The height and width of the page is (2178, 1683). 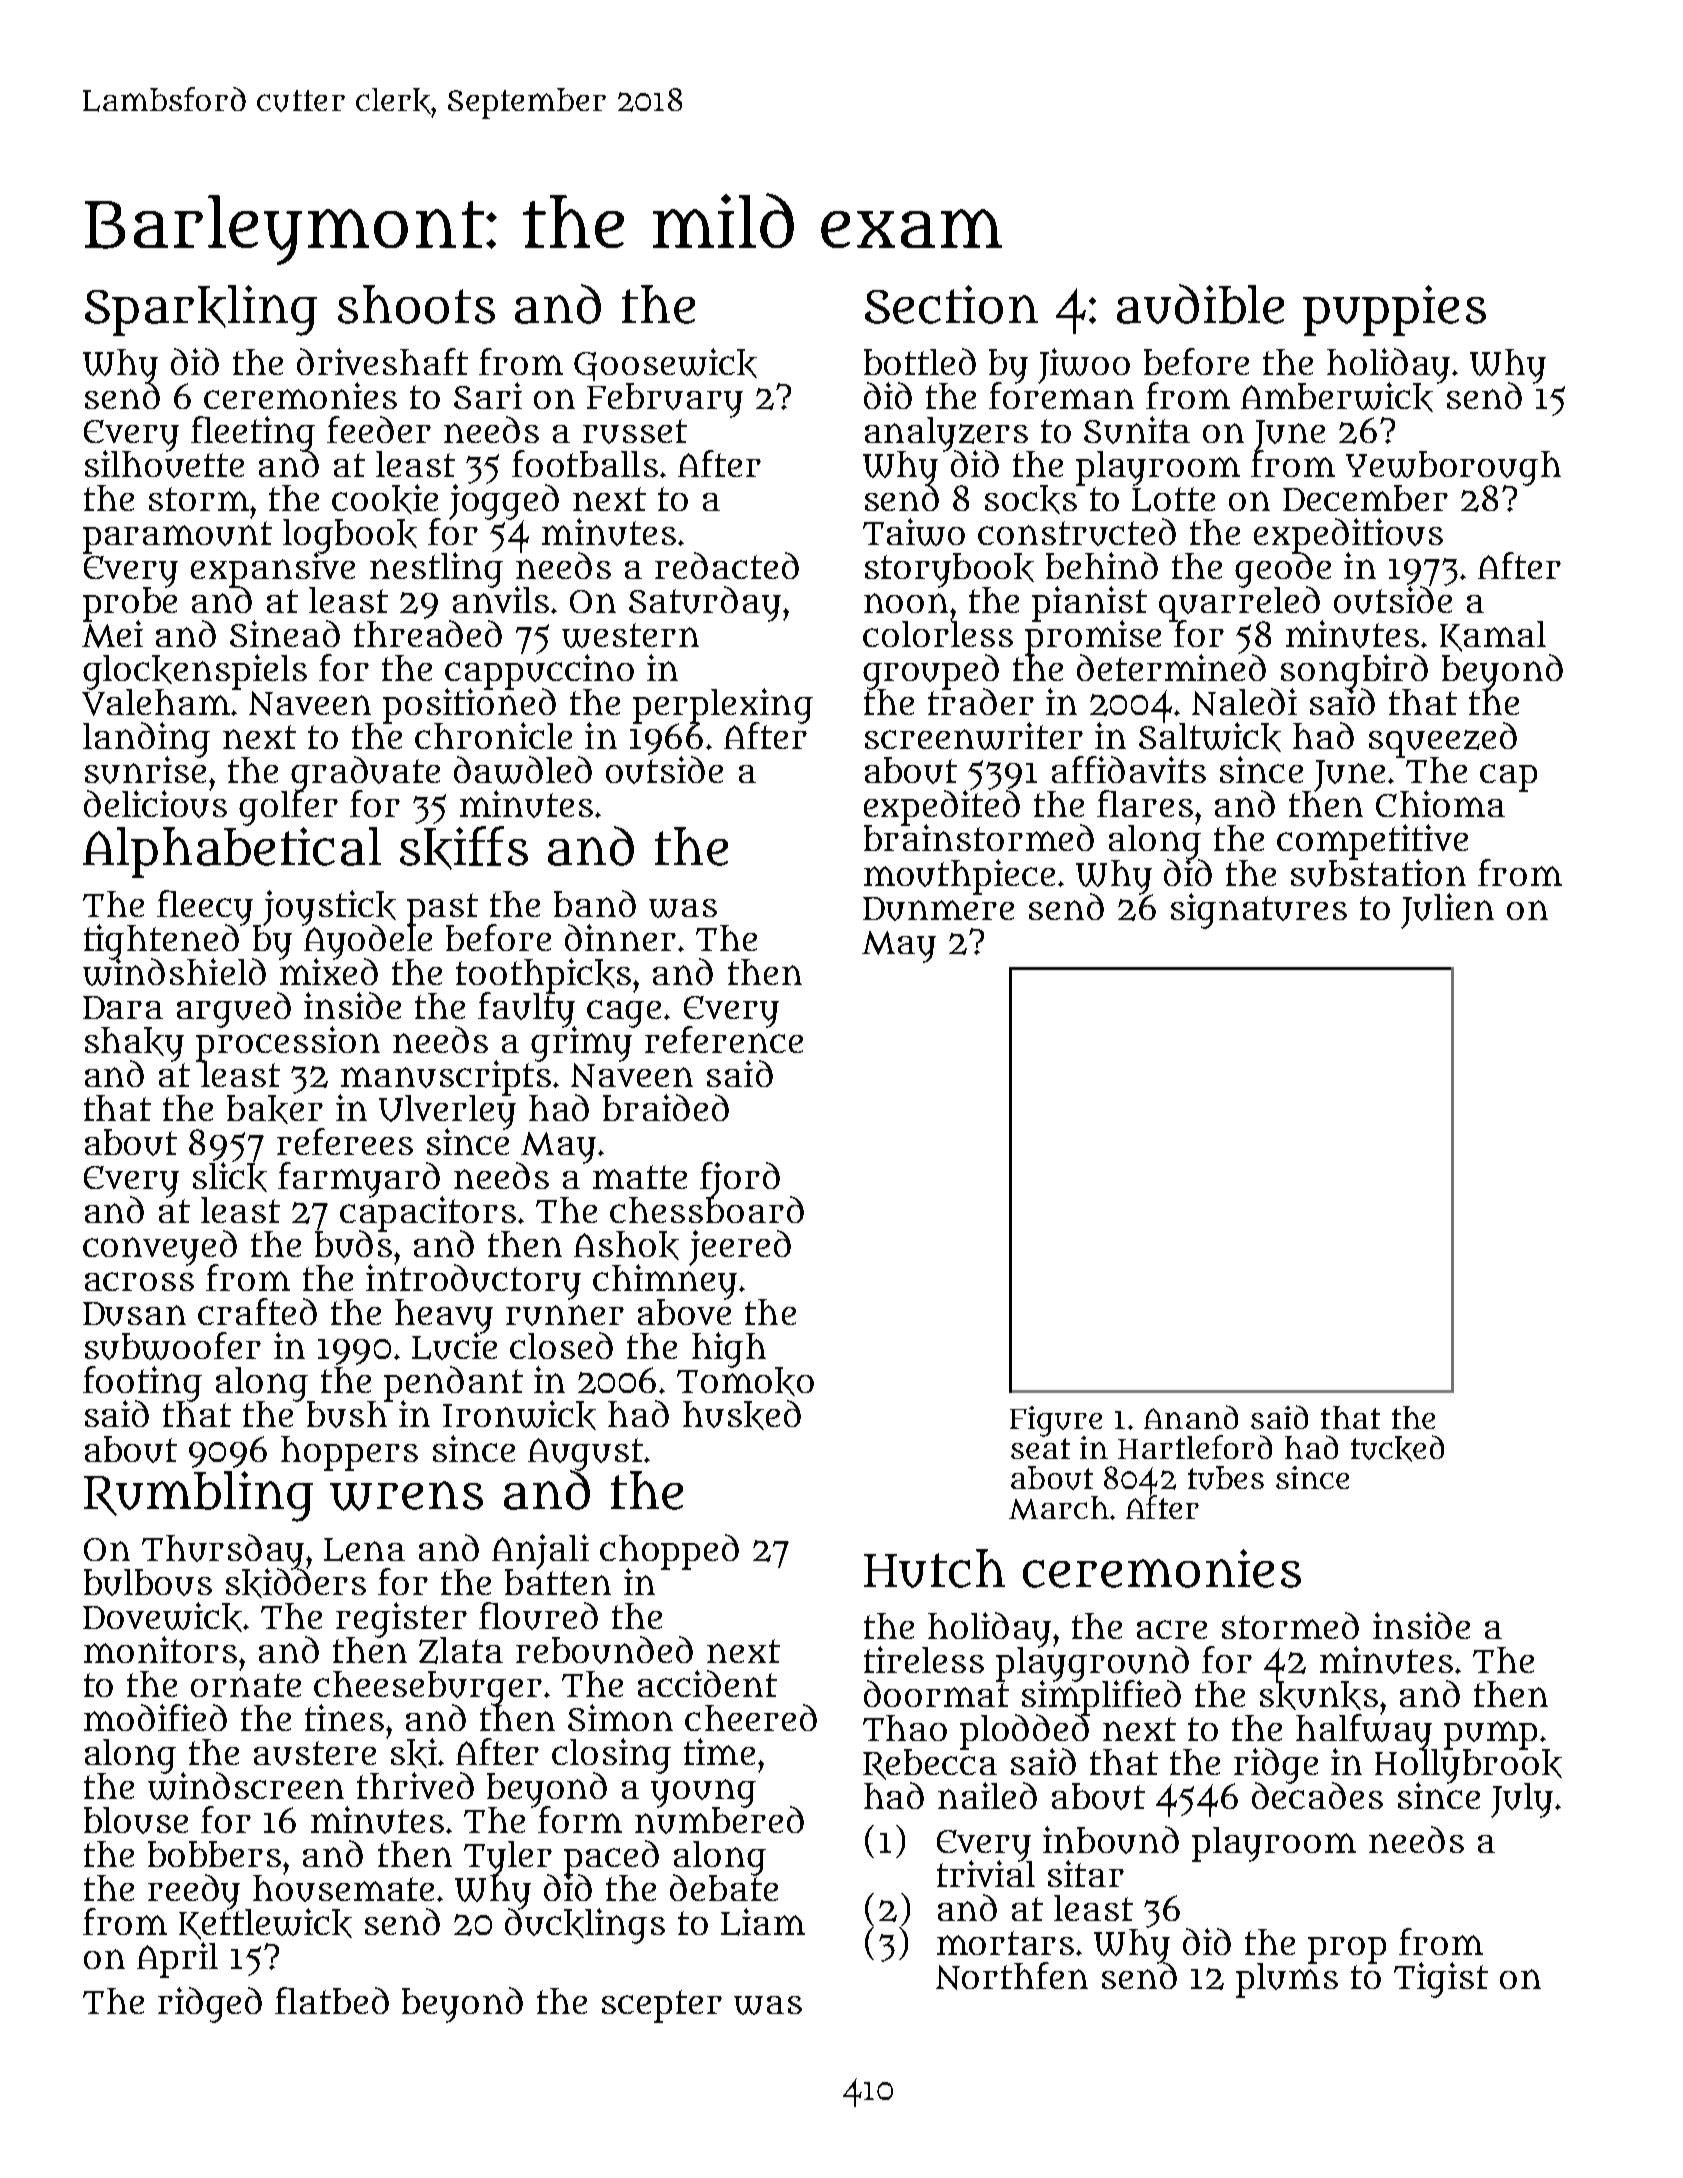 I want to click on Julien, so click(x=1447, y=911).
